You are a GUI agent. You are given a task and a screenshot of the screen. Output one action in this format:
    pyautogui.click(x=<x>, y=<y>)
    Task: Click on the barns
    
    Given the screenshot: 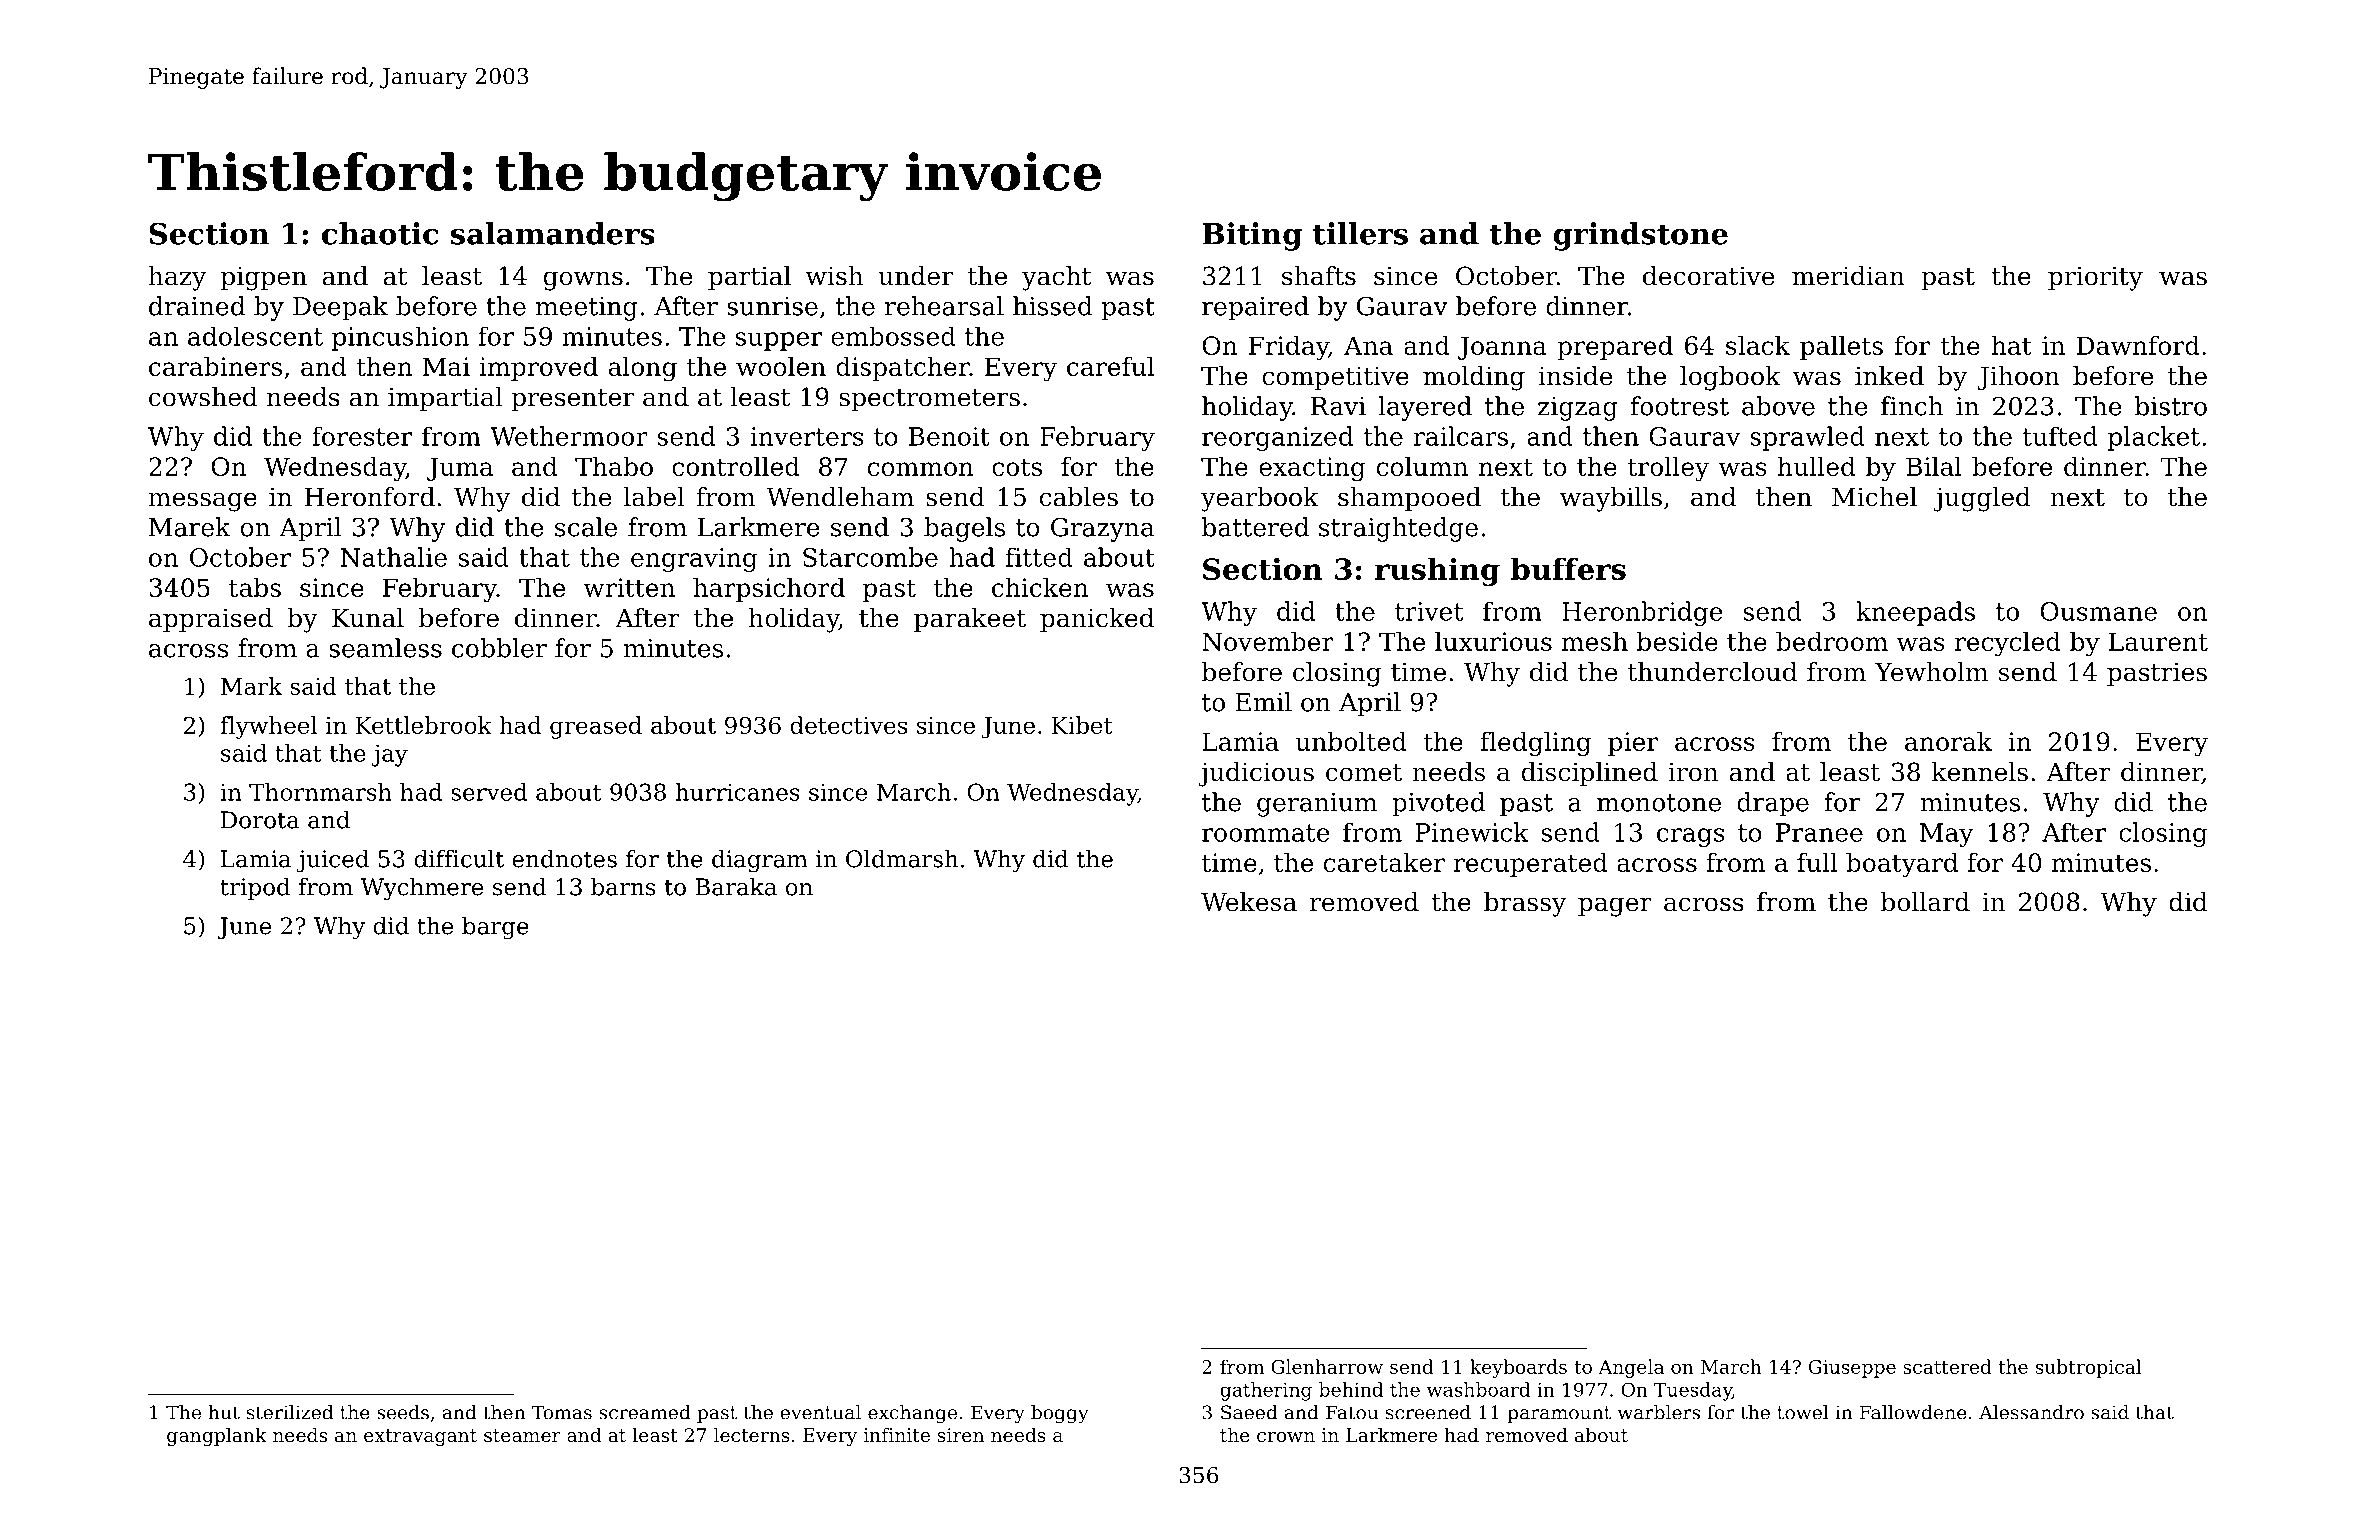 What is the action you would take?
    pyautogui.click(x=623, y=887)
